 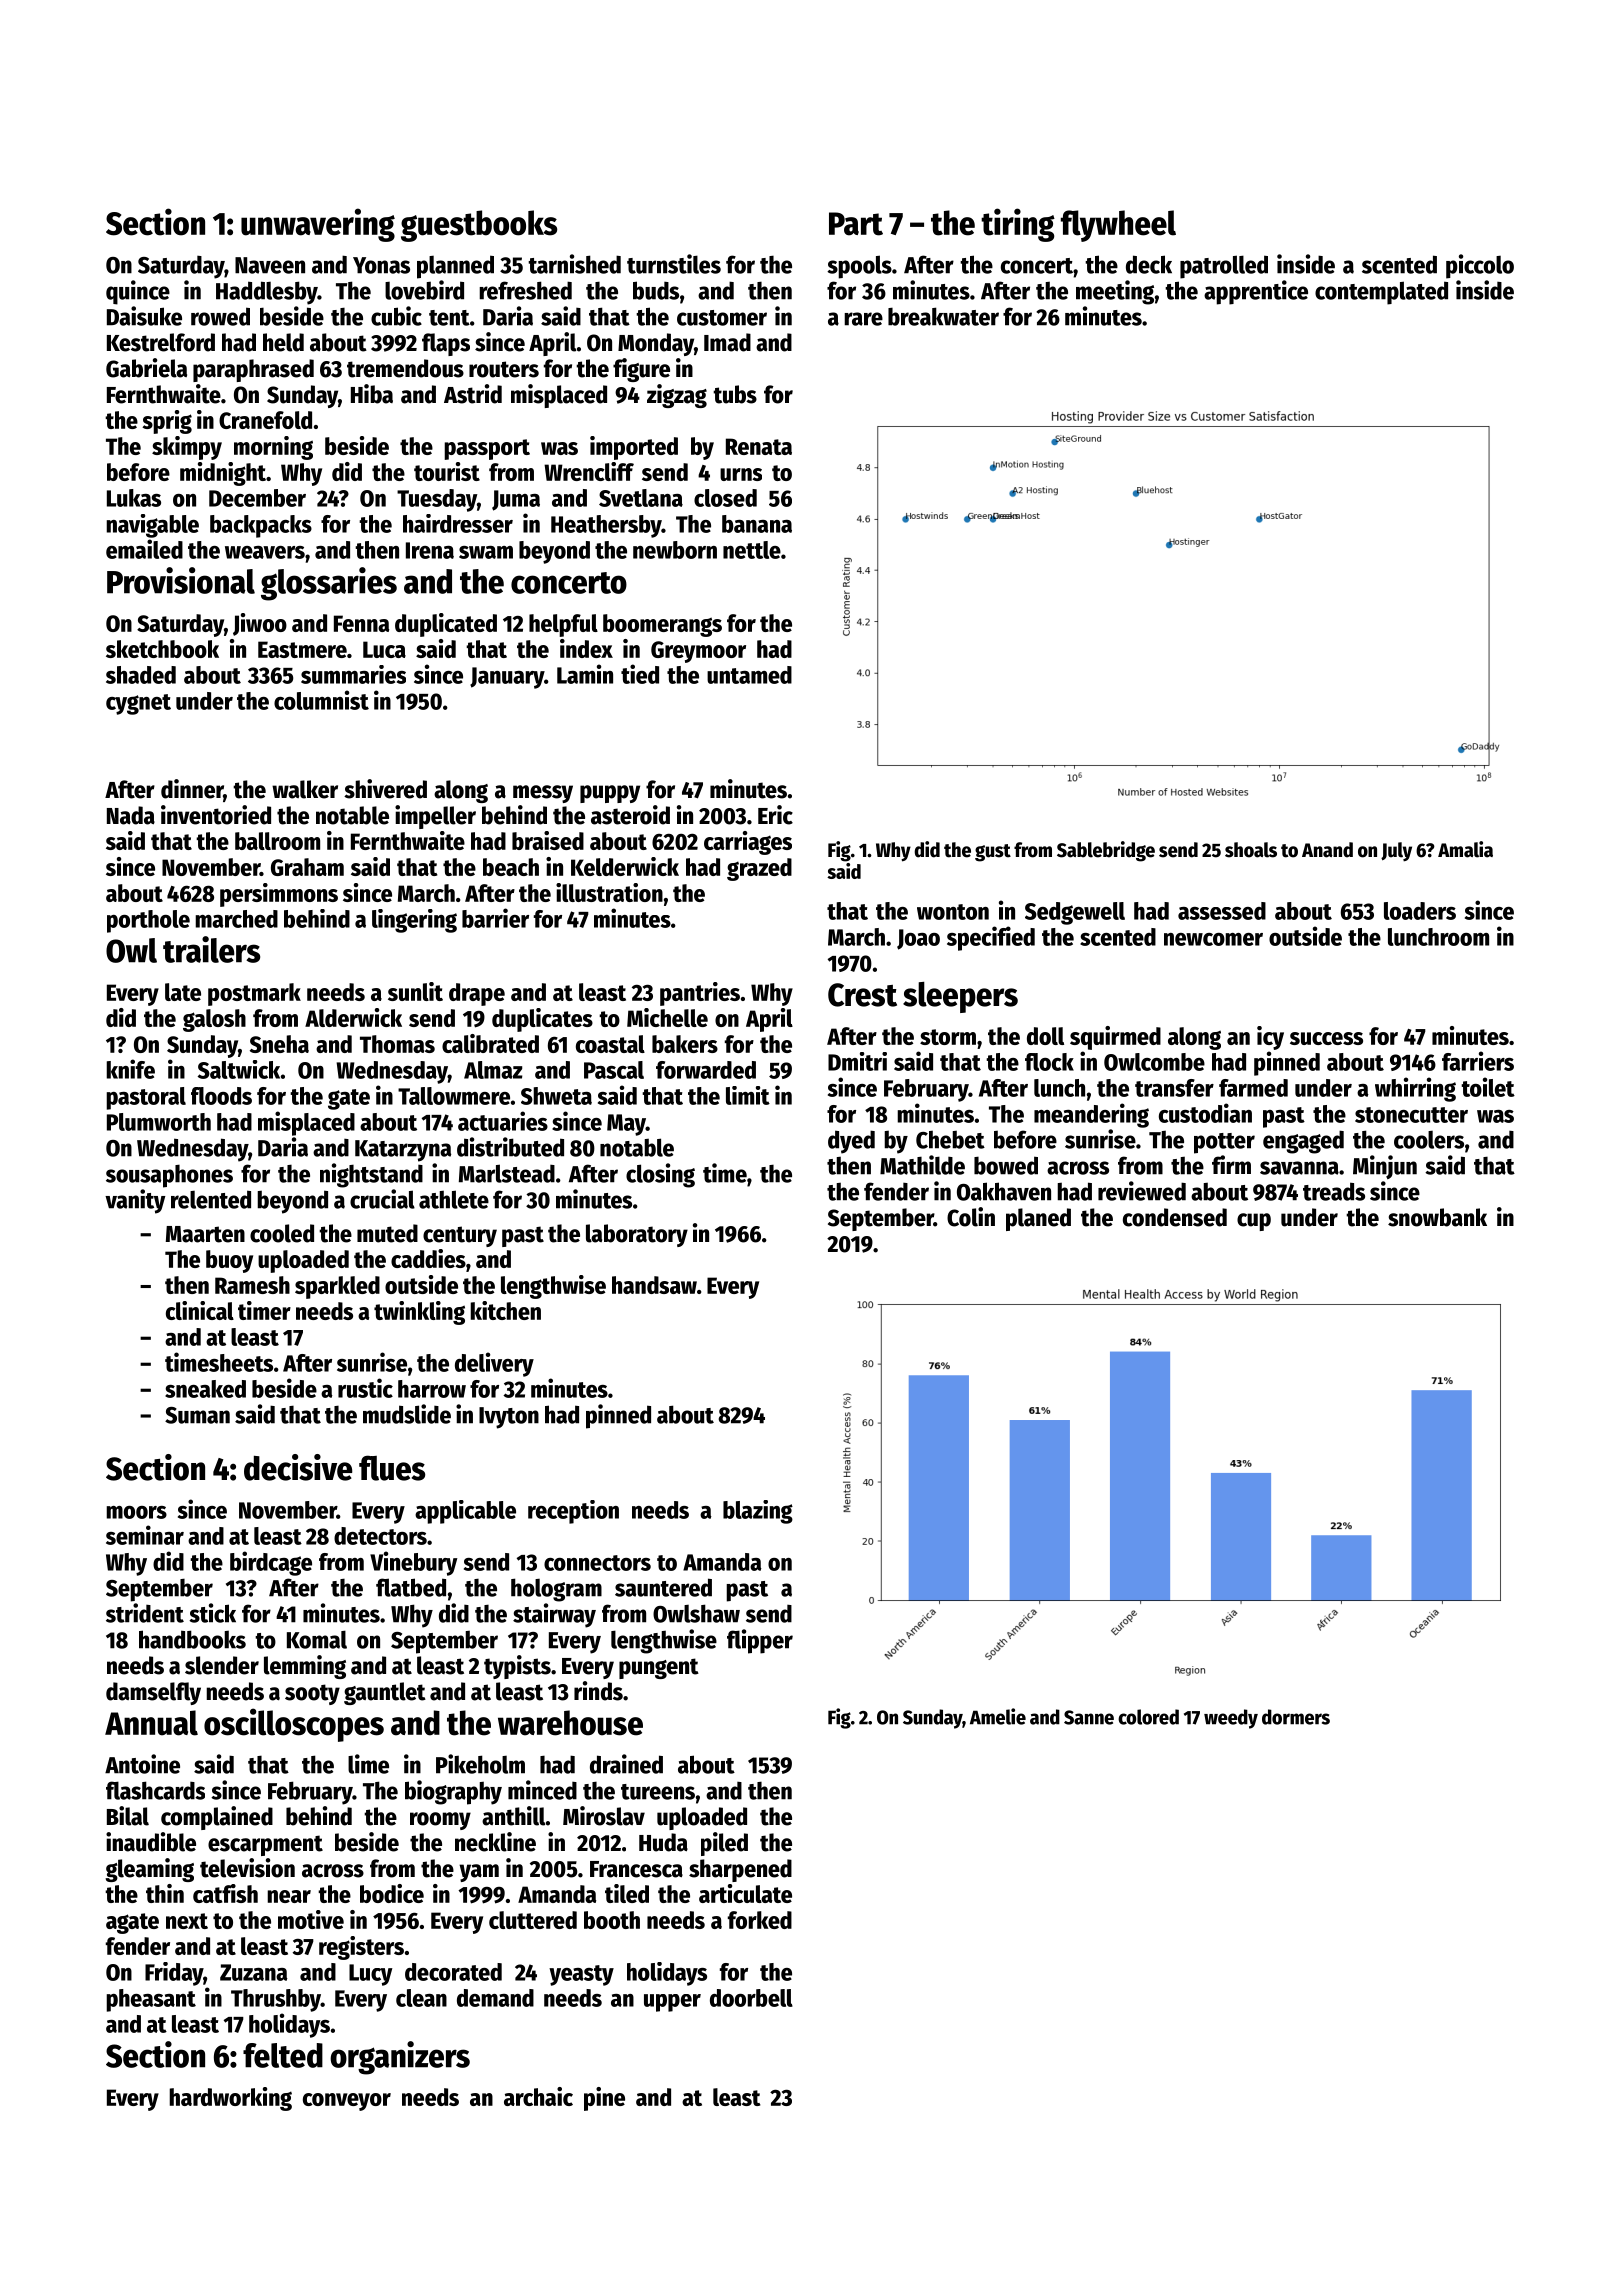 What do you see at coordinates (1106, 851) in the screenshot?
I see `Sablebridge` at bounding box center [1106, 851].
